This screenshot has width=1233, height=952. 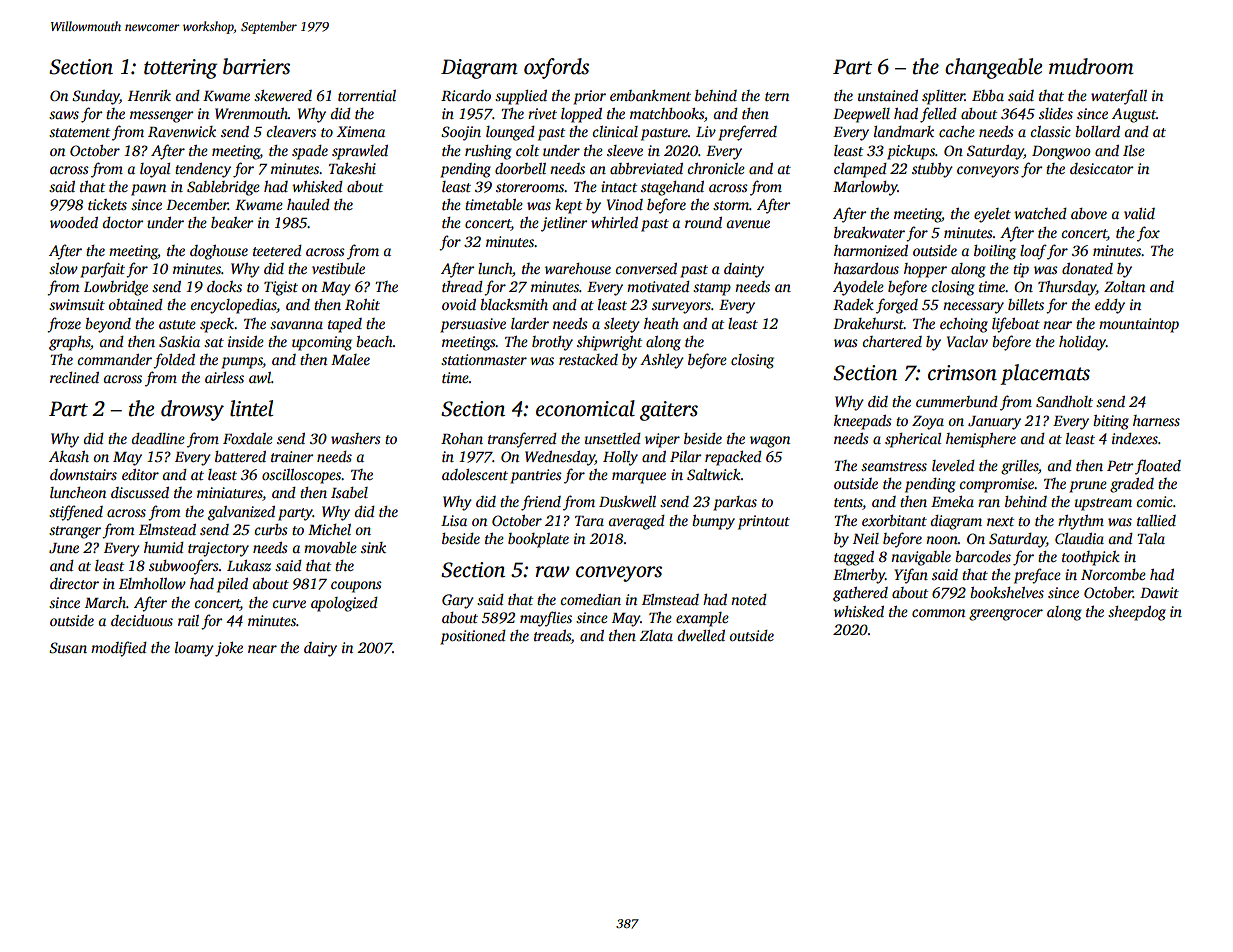 What do you see at coordinates (356, 438) in the screenshot?
I see `washers` at bounding box center [356, 438].
